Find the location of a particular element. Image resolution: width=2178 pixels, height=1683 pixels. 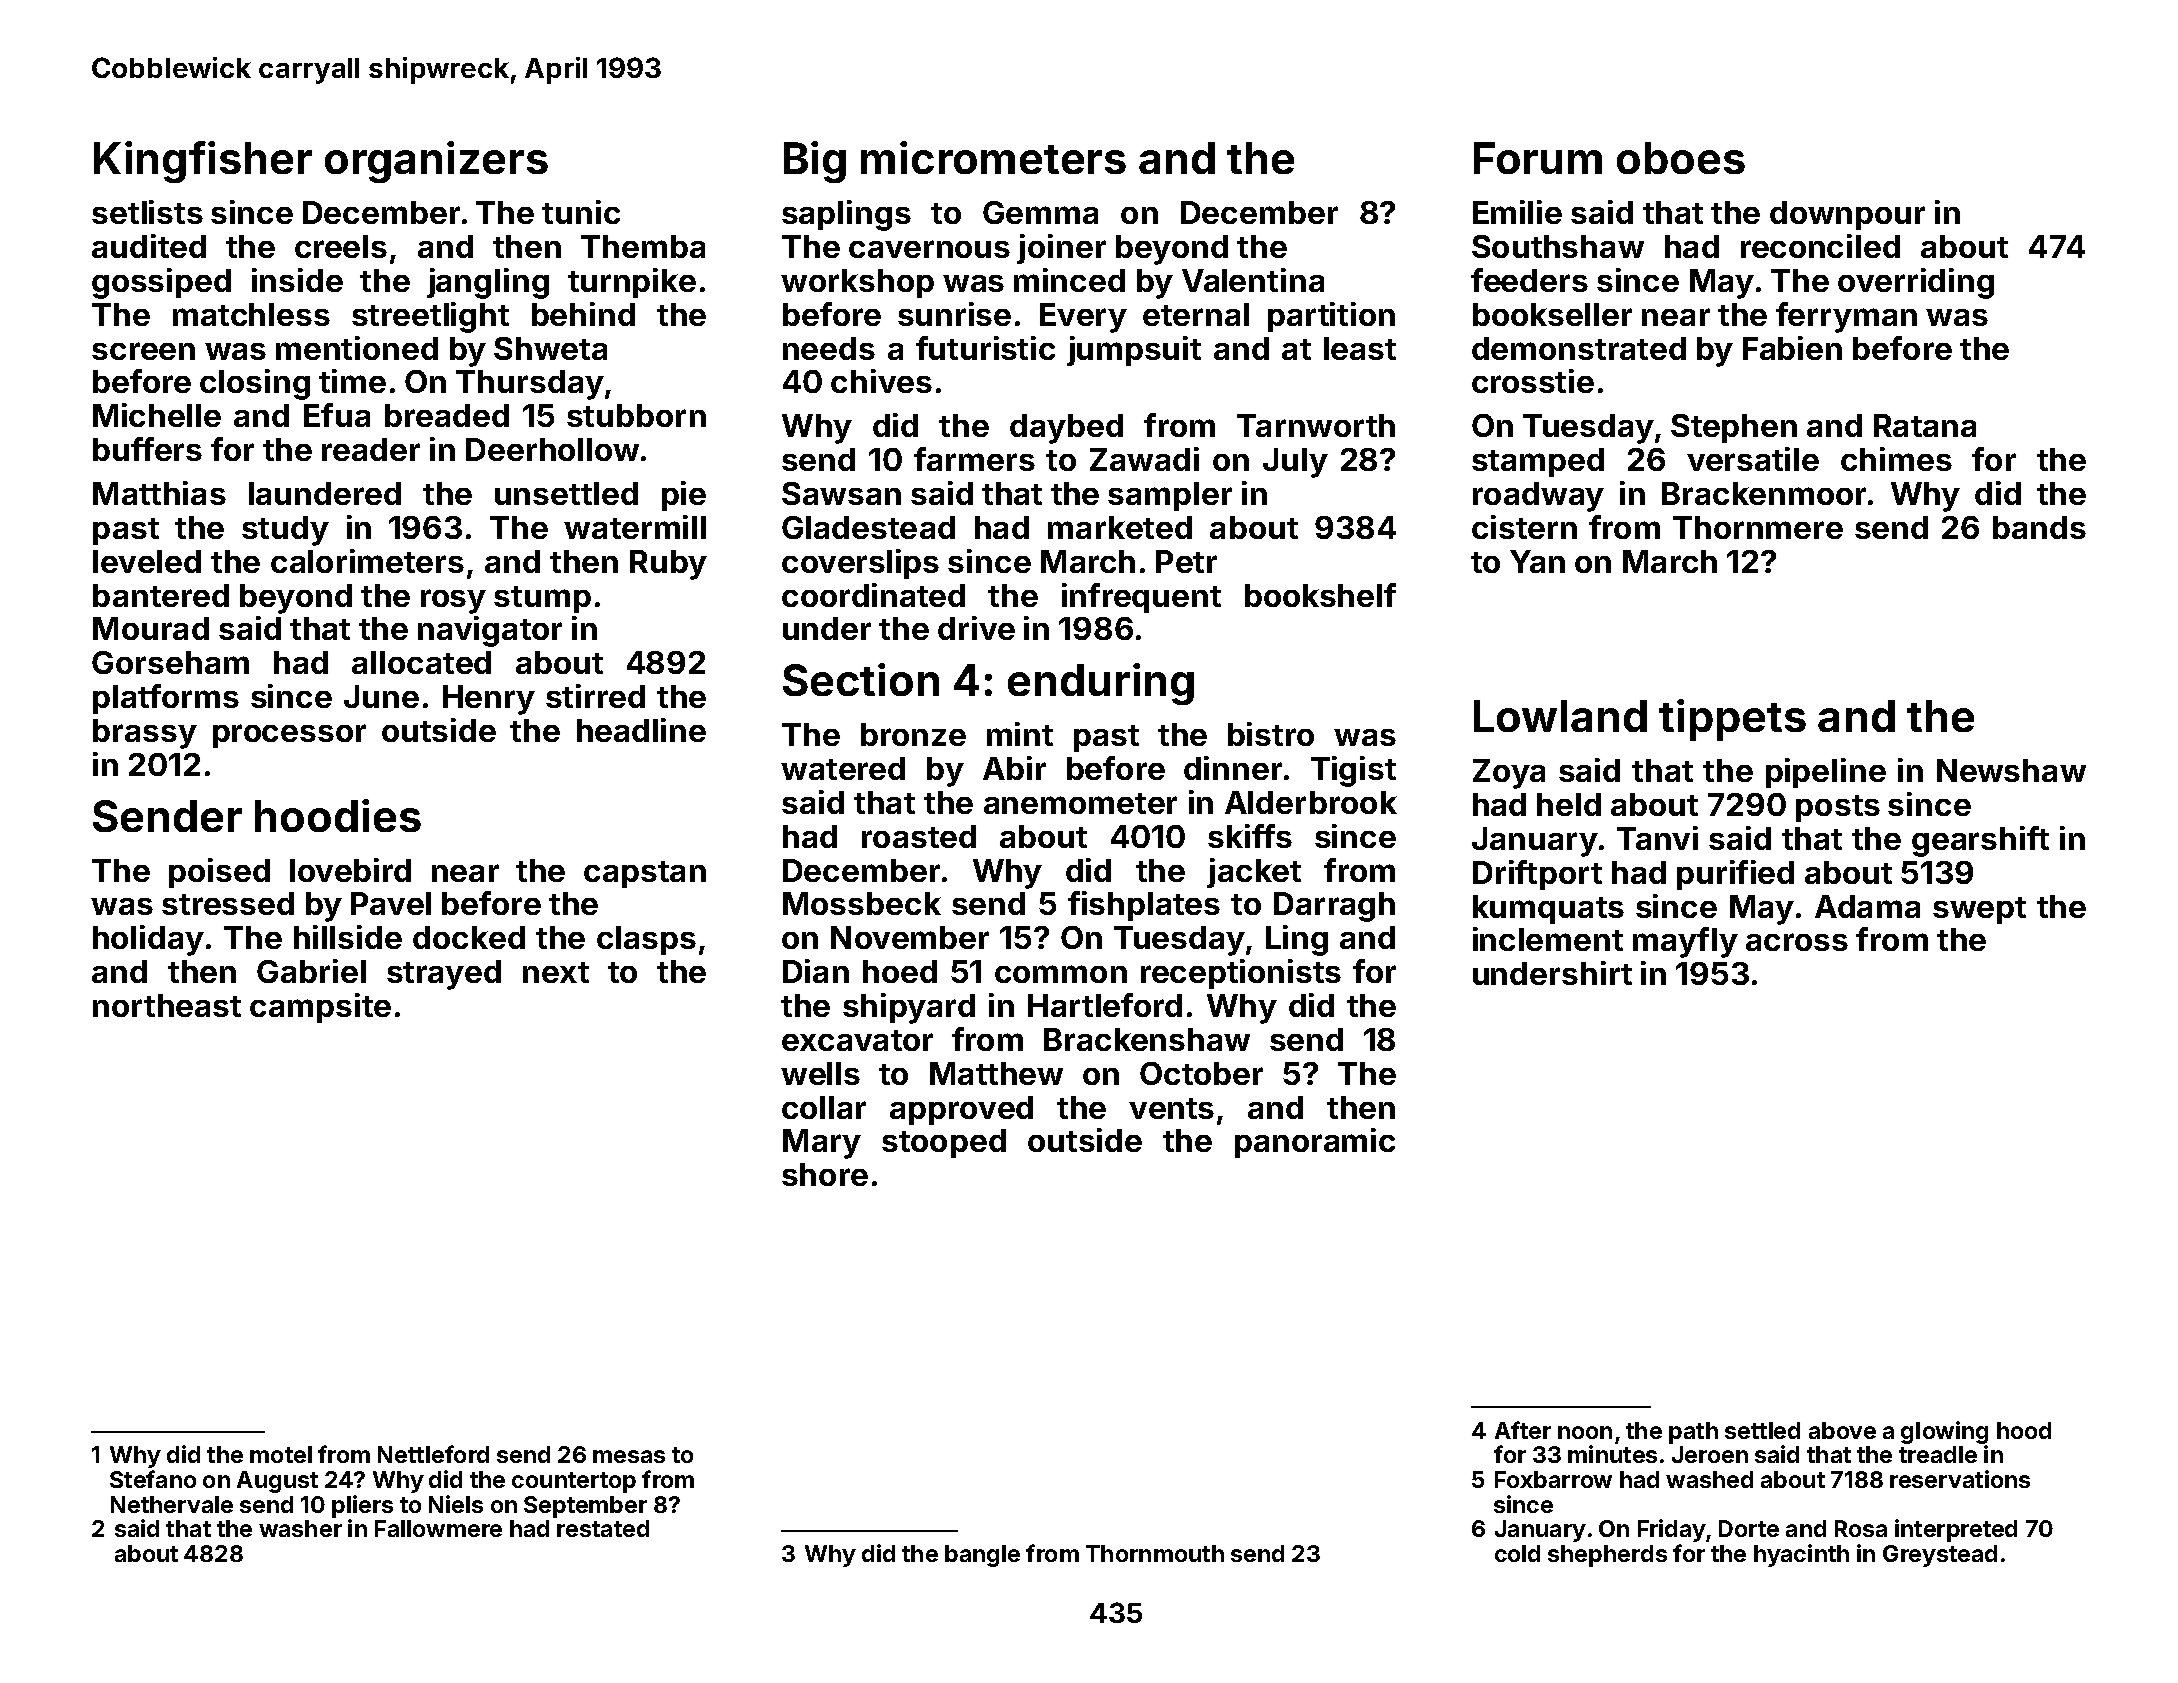

creels is located at coordinates (341, 246).
